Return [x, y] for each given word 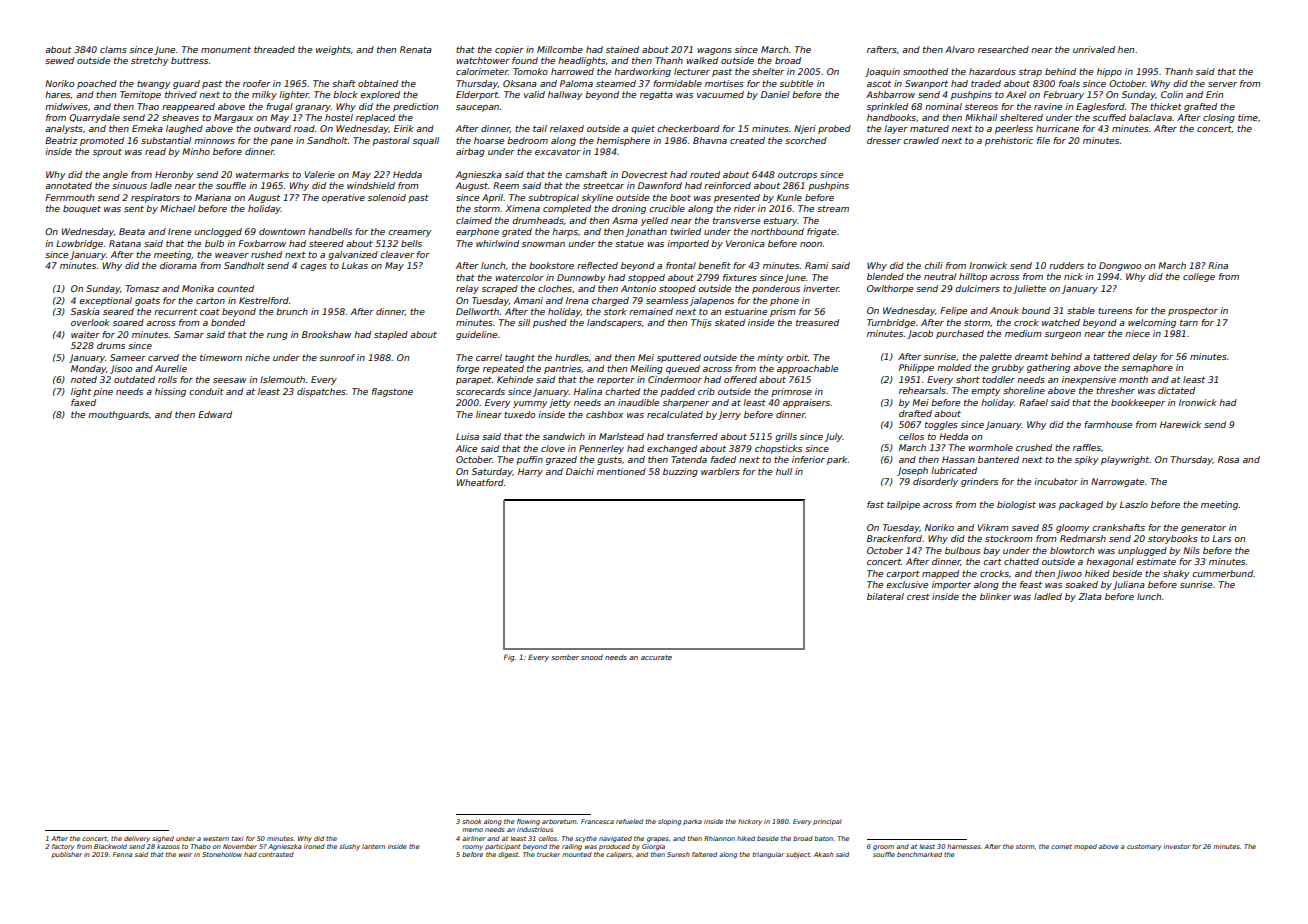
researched [1003, 49]
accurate [656, 657]
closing [1219, 118]
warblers [720, 471]
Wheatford [480, 482]
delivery [137, 839]
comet [1061, 846]
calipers [619, 855]
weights [333, 50]
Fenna [123, 854]
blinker [995, 596]
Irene [179, 231]
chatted [1021, 561]
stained [622, 49]
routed [705, 174]
